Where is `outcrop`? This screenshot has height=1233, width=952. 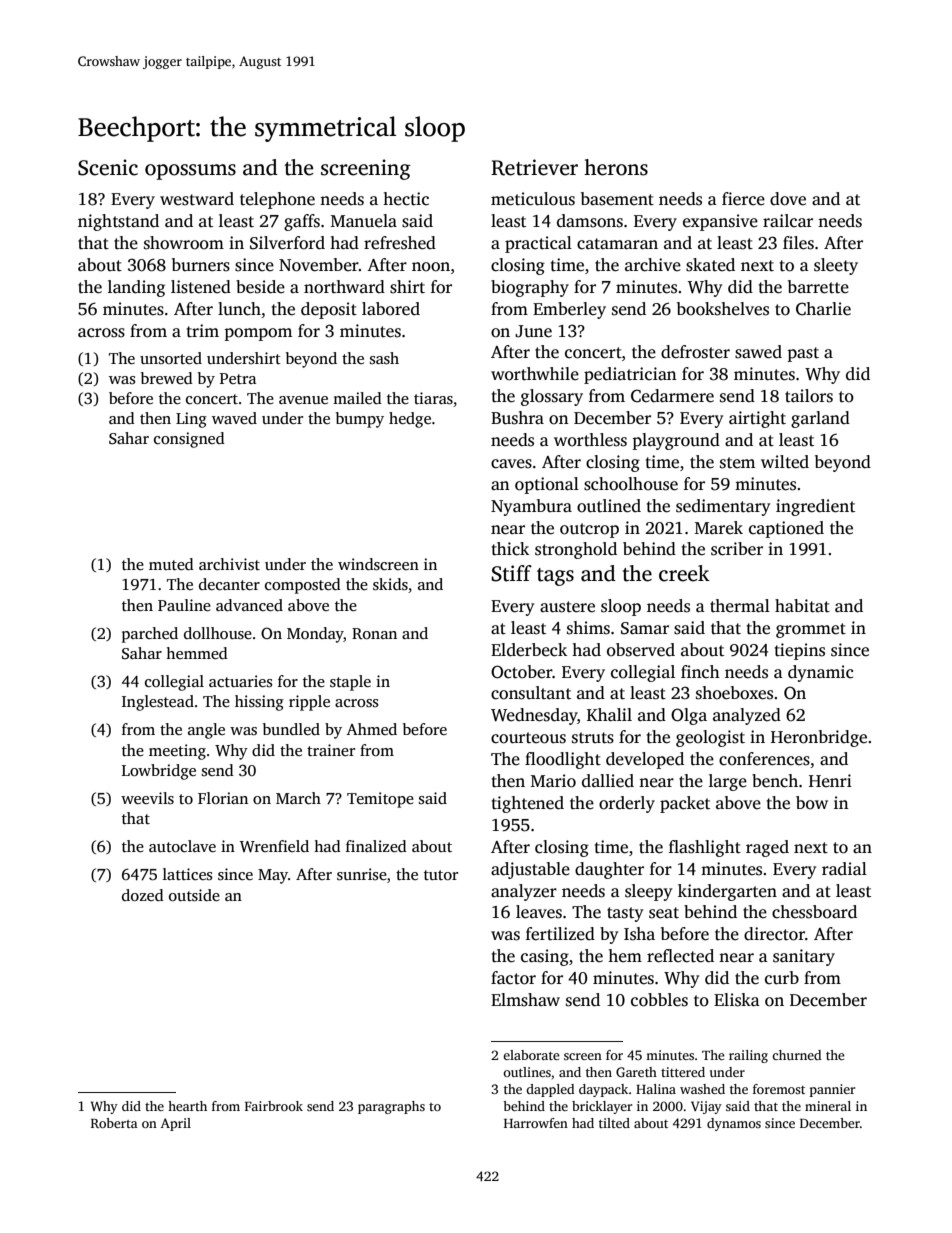
outcrop is located at coordinates (589, 530).
